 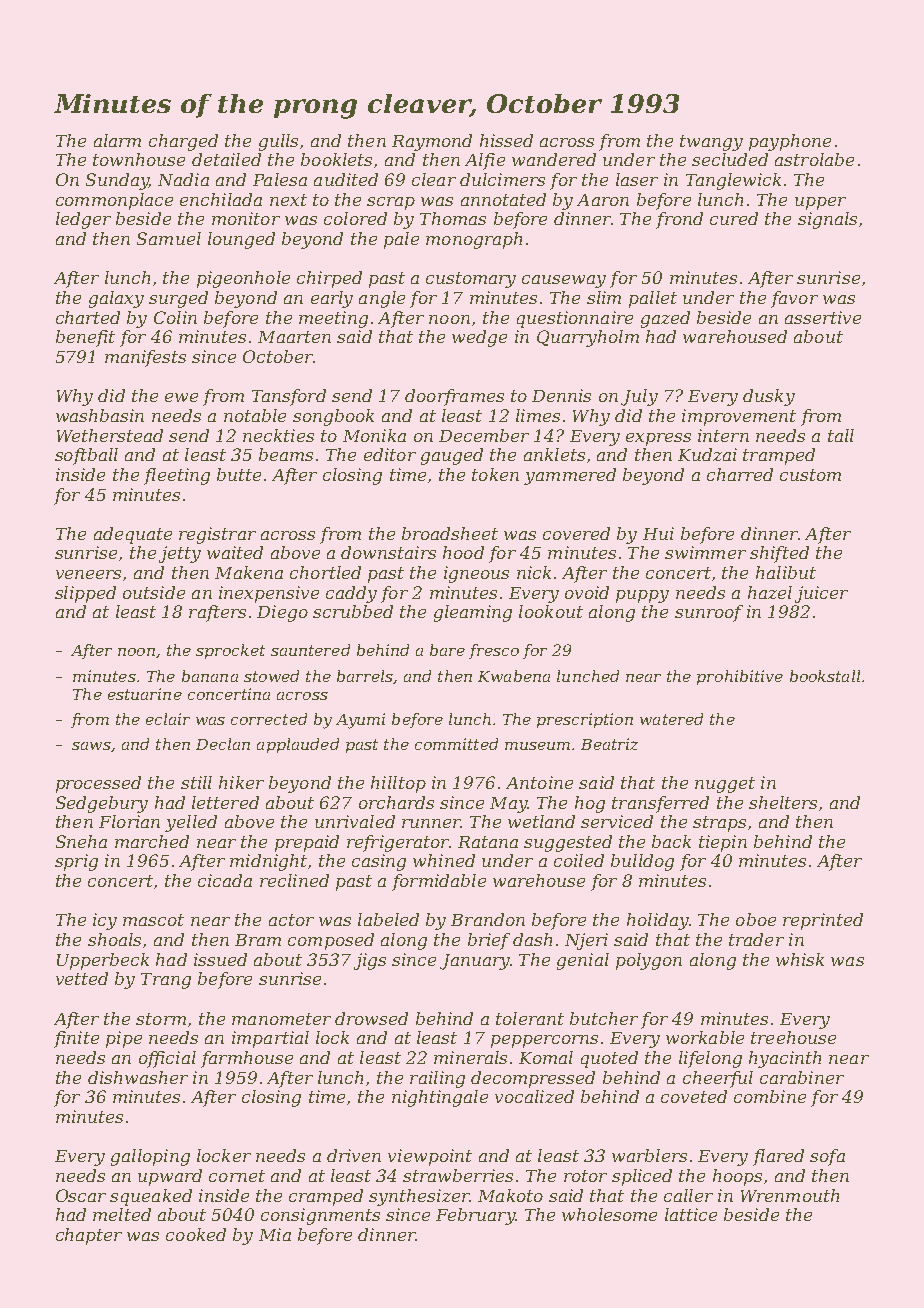 I want to click on payphone, so click(x=790, y=142).
